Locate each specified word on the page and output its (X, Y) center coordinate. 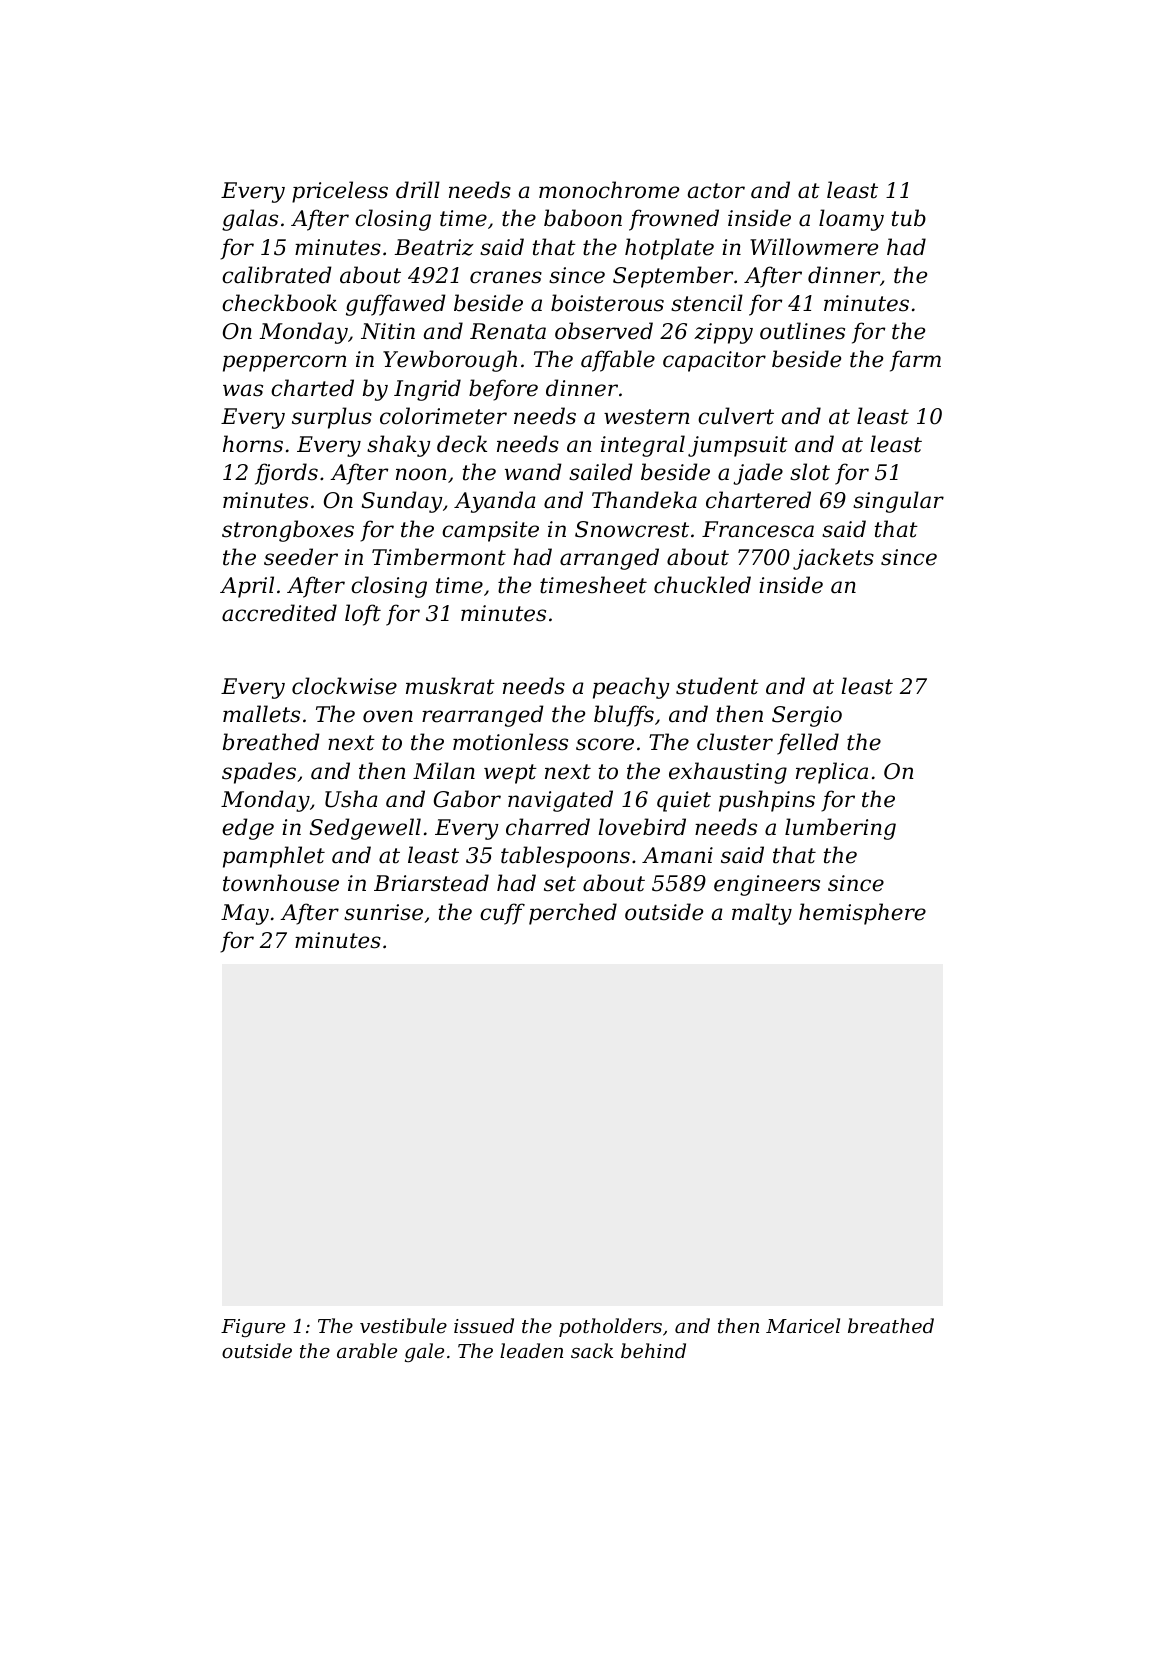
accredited (279, 613)
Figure (253, 1328)
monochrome (609, 190)
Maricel (803, 1325)
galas (250, 220)
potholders (610, 1327)
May (245, 914)
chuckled (702, 585)
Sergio (807, 716)
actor (716, 191)
